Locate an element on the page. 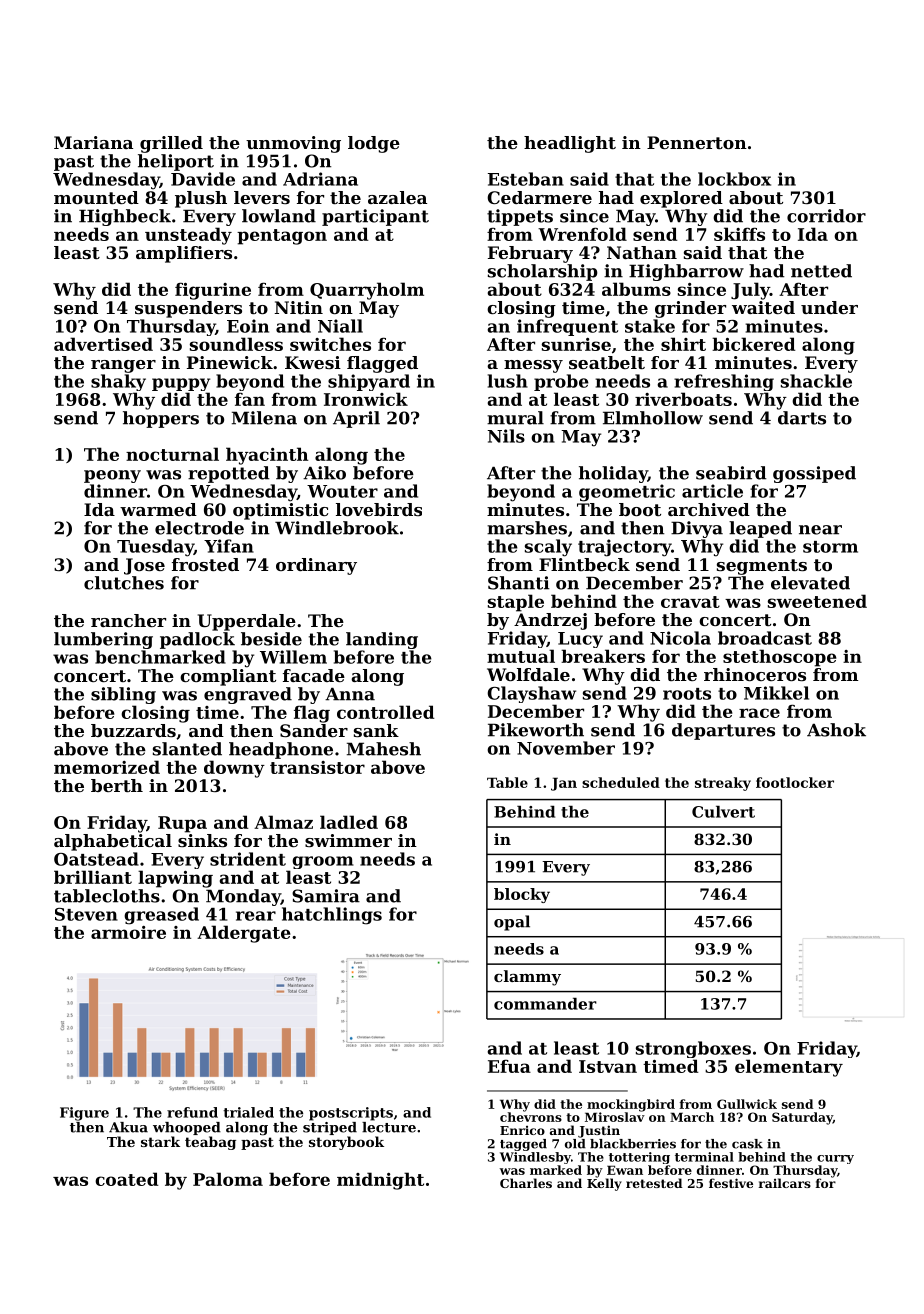  midnight is located at coordinates (380, 1181).
